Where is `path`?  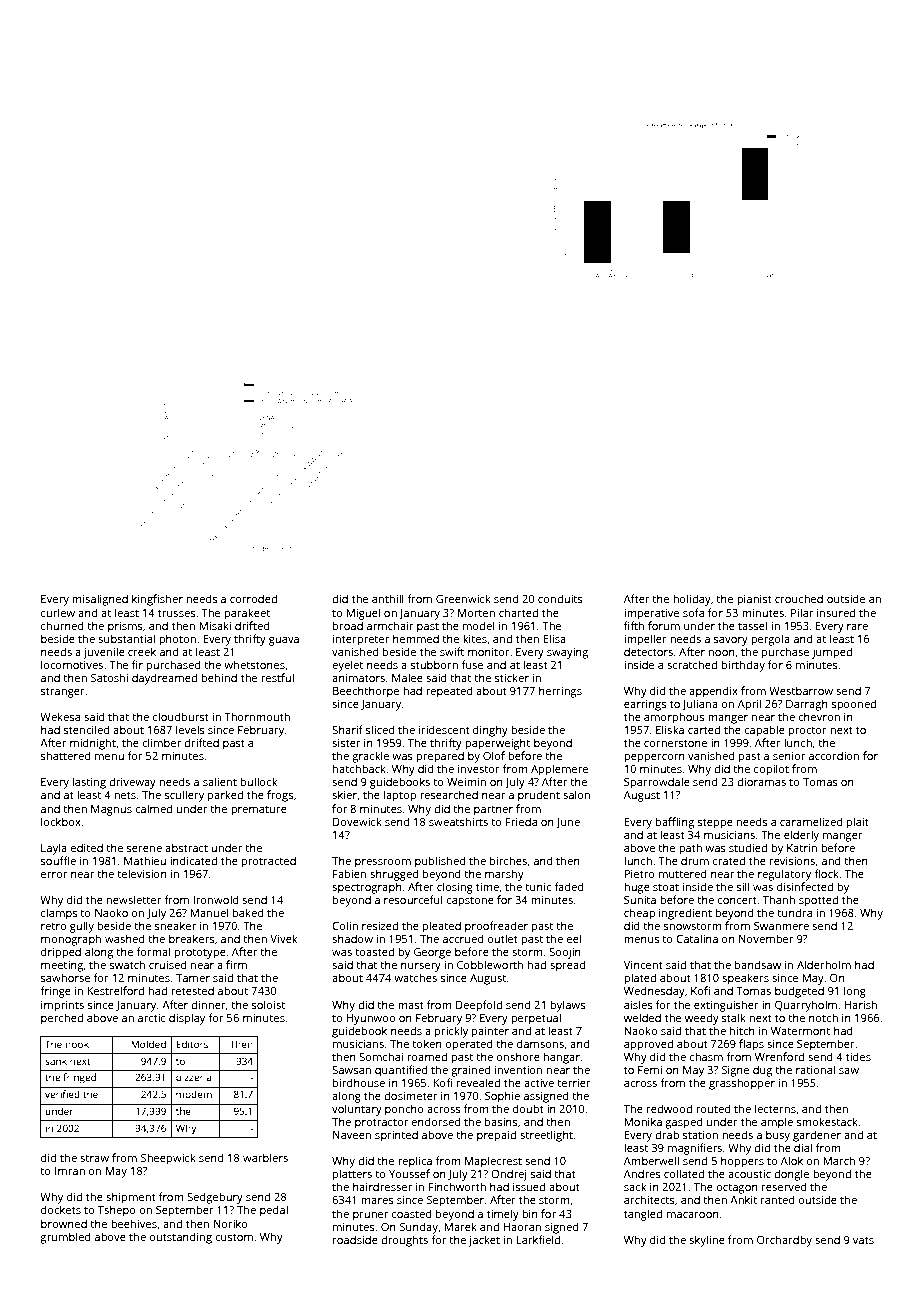 path is located at coordinates (690, 849).
